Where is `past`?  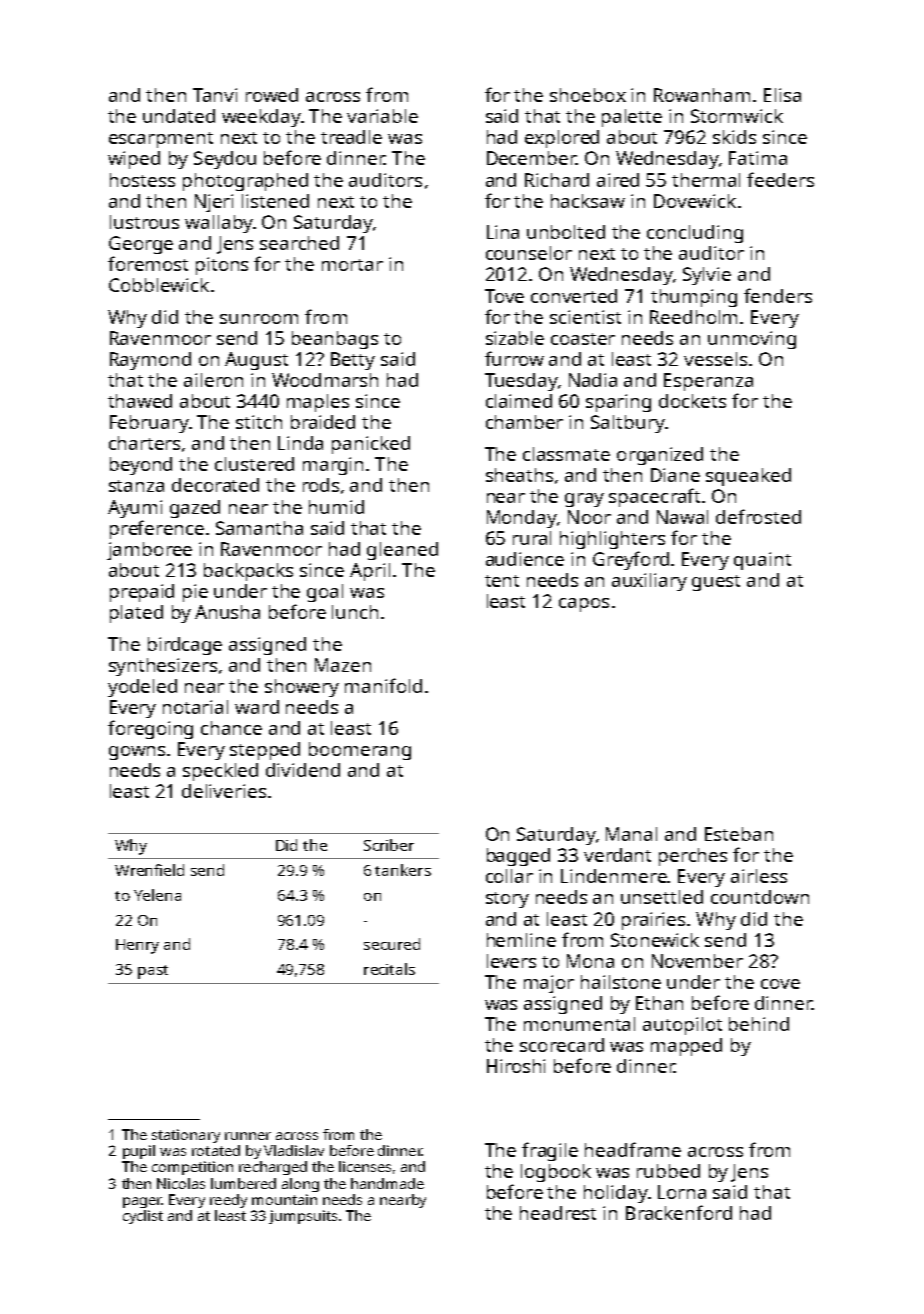
past is located at coordinates (153, 972).
